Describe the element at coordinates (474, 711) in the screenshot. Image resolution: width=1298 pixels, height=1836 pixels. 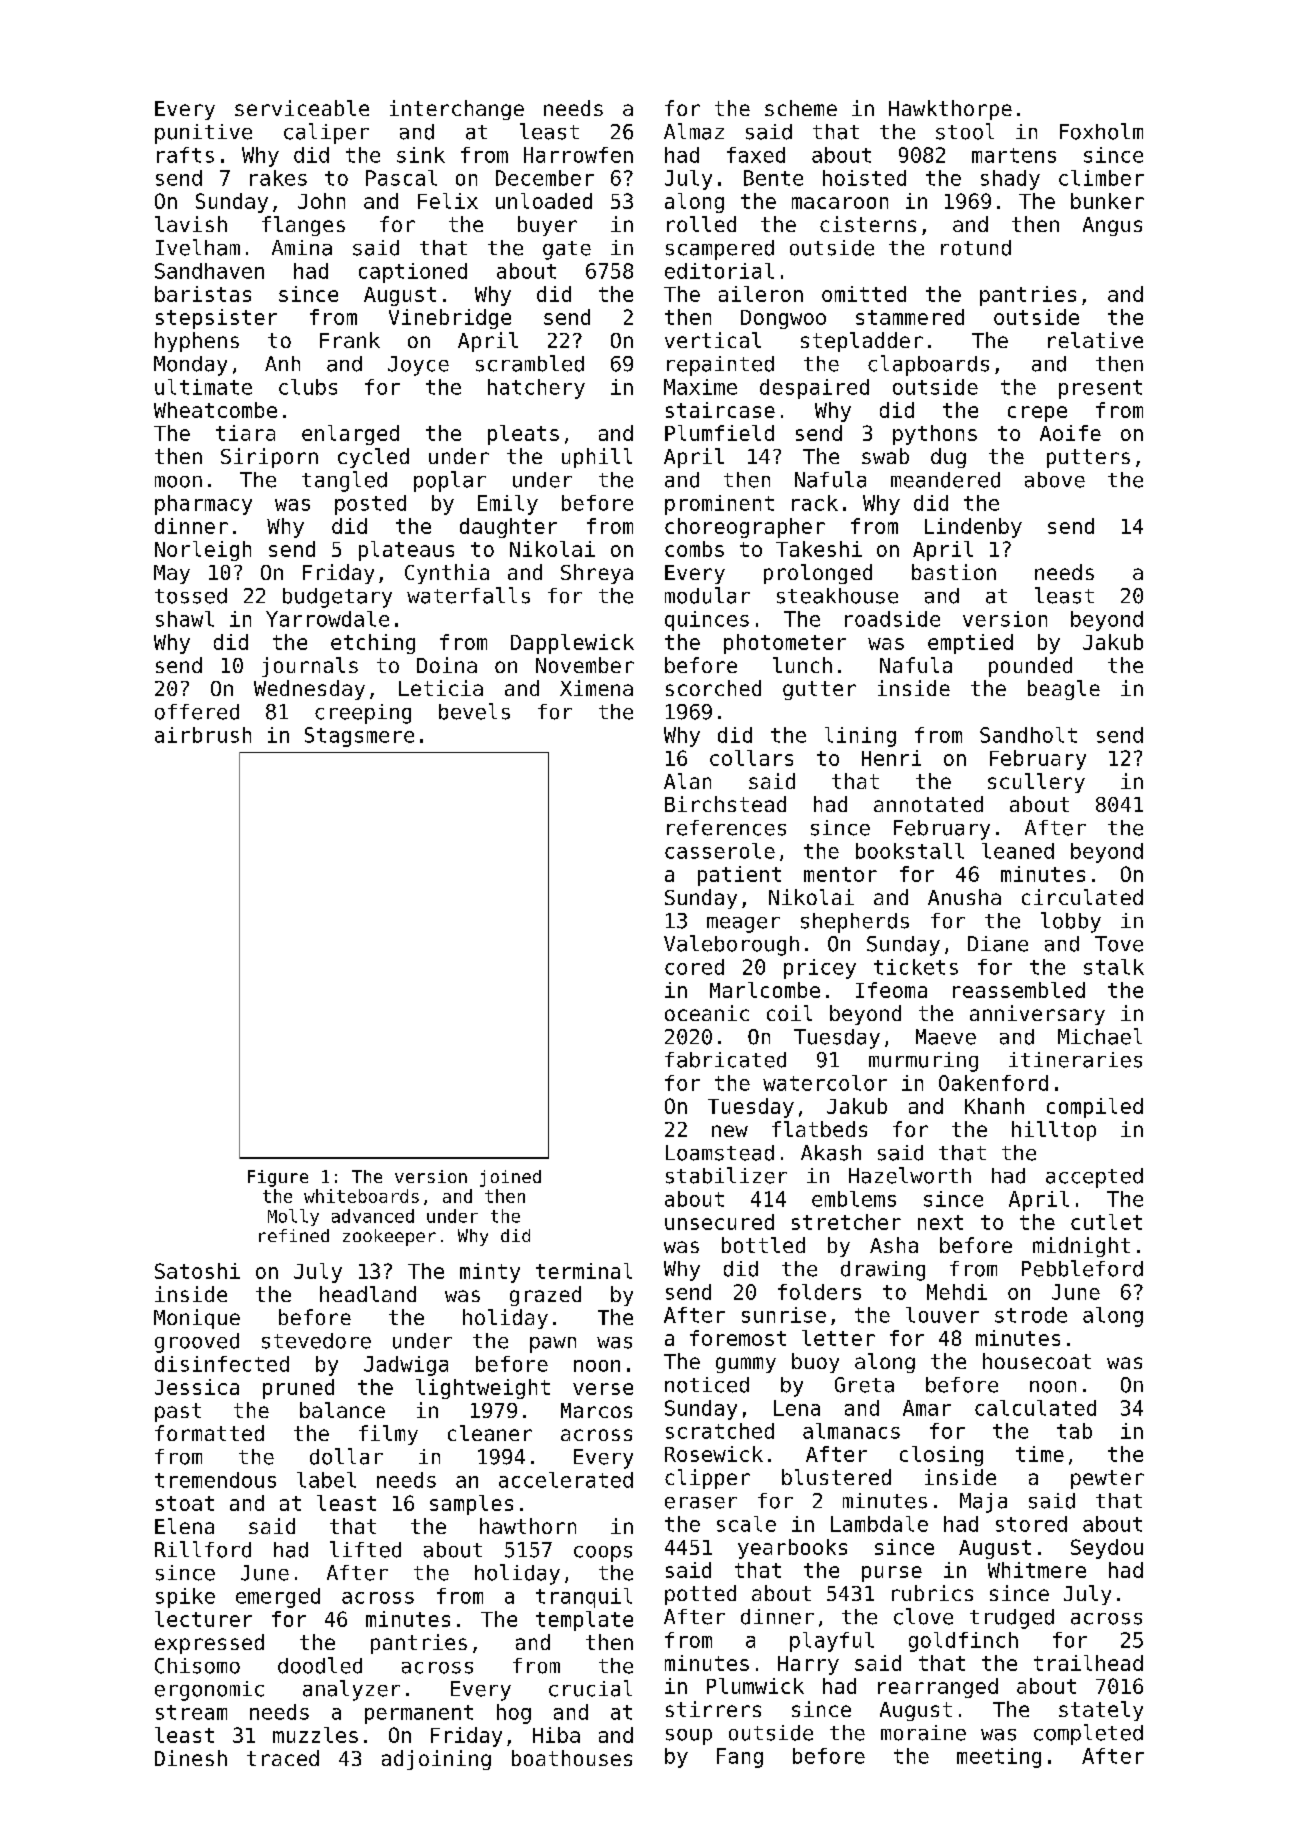
I see `bevels` at that location.
